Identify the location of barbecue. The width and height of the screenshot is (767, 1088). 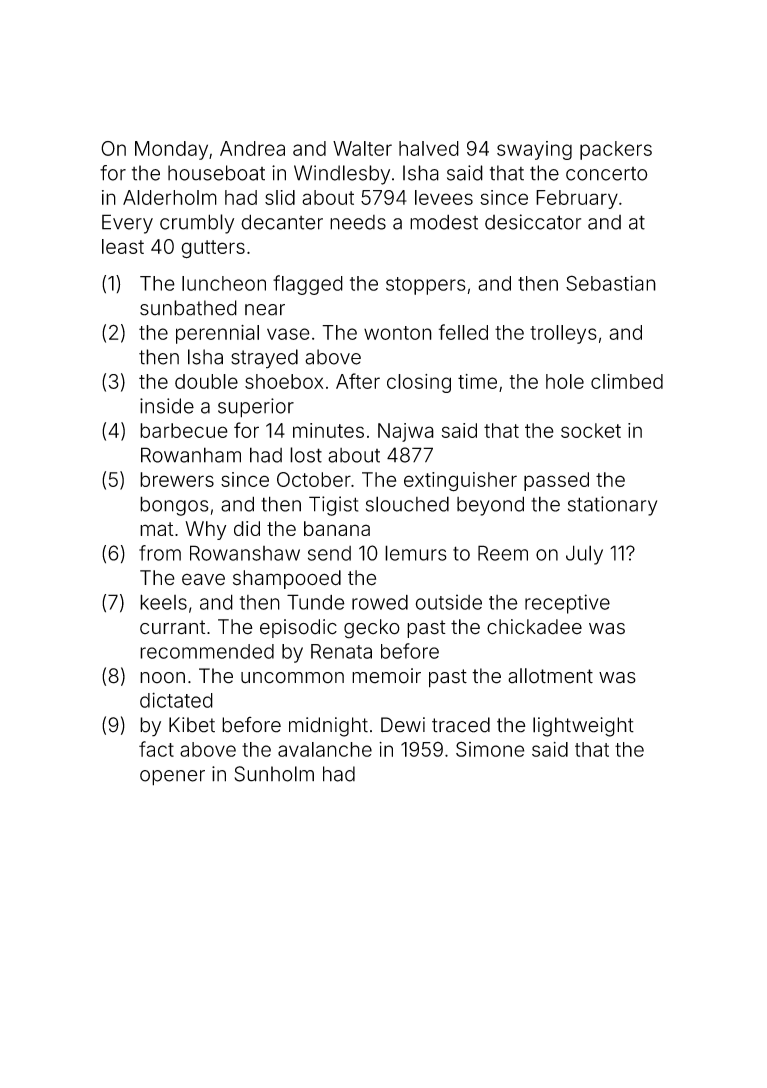
(184, 430).
